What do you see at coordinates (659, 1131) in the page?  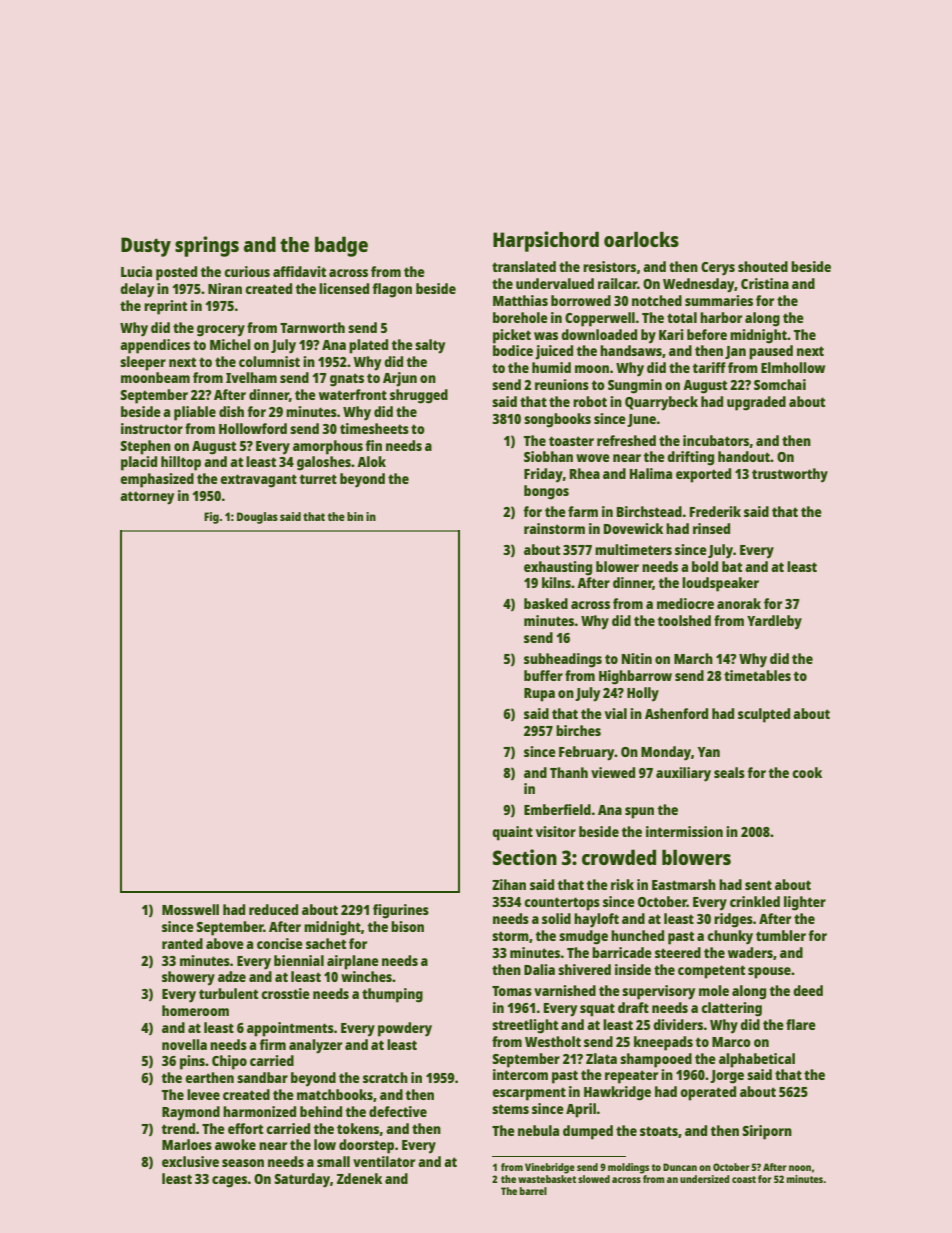 I see `stoats` at bounding box center [659, 1131].
